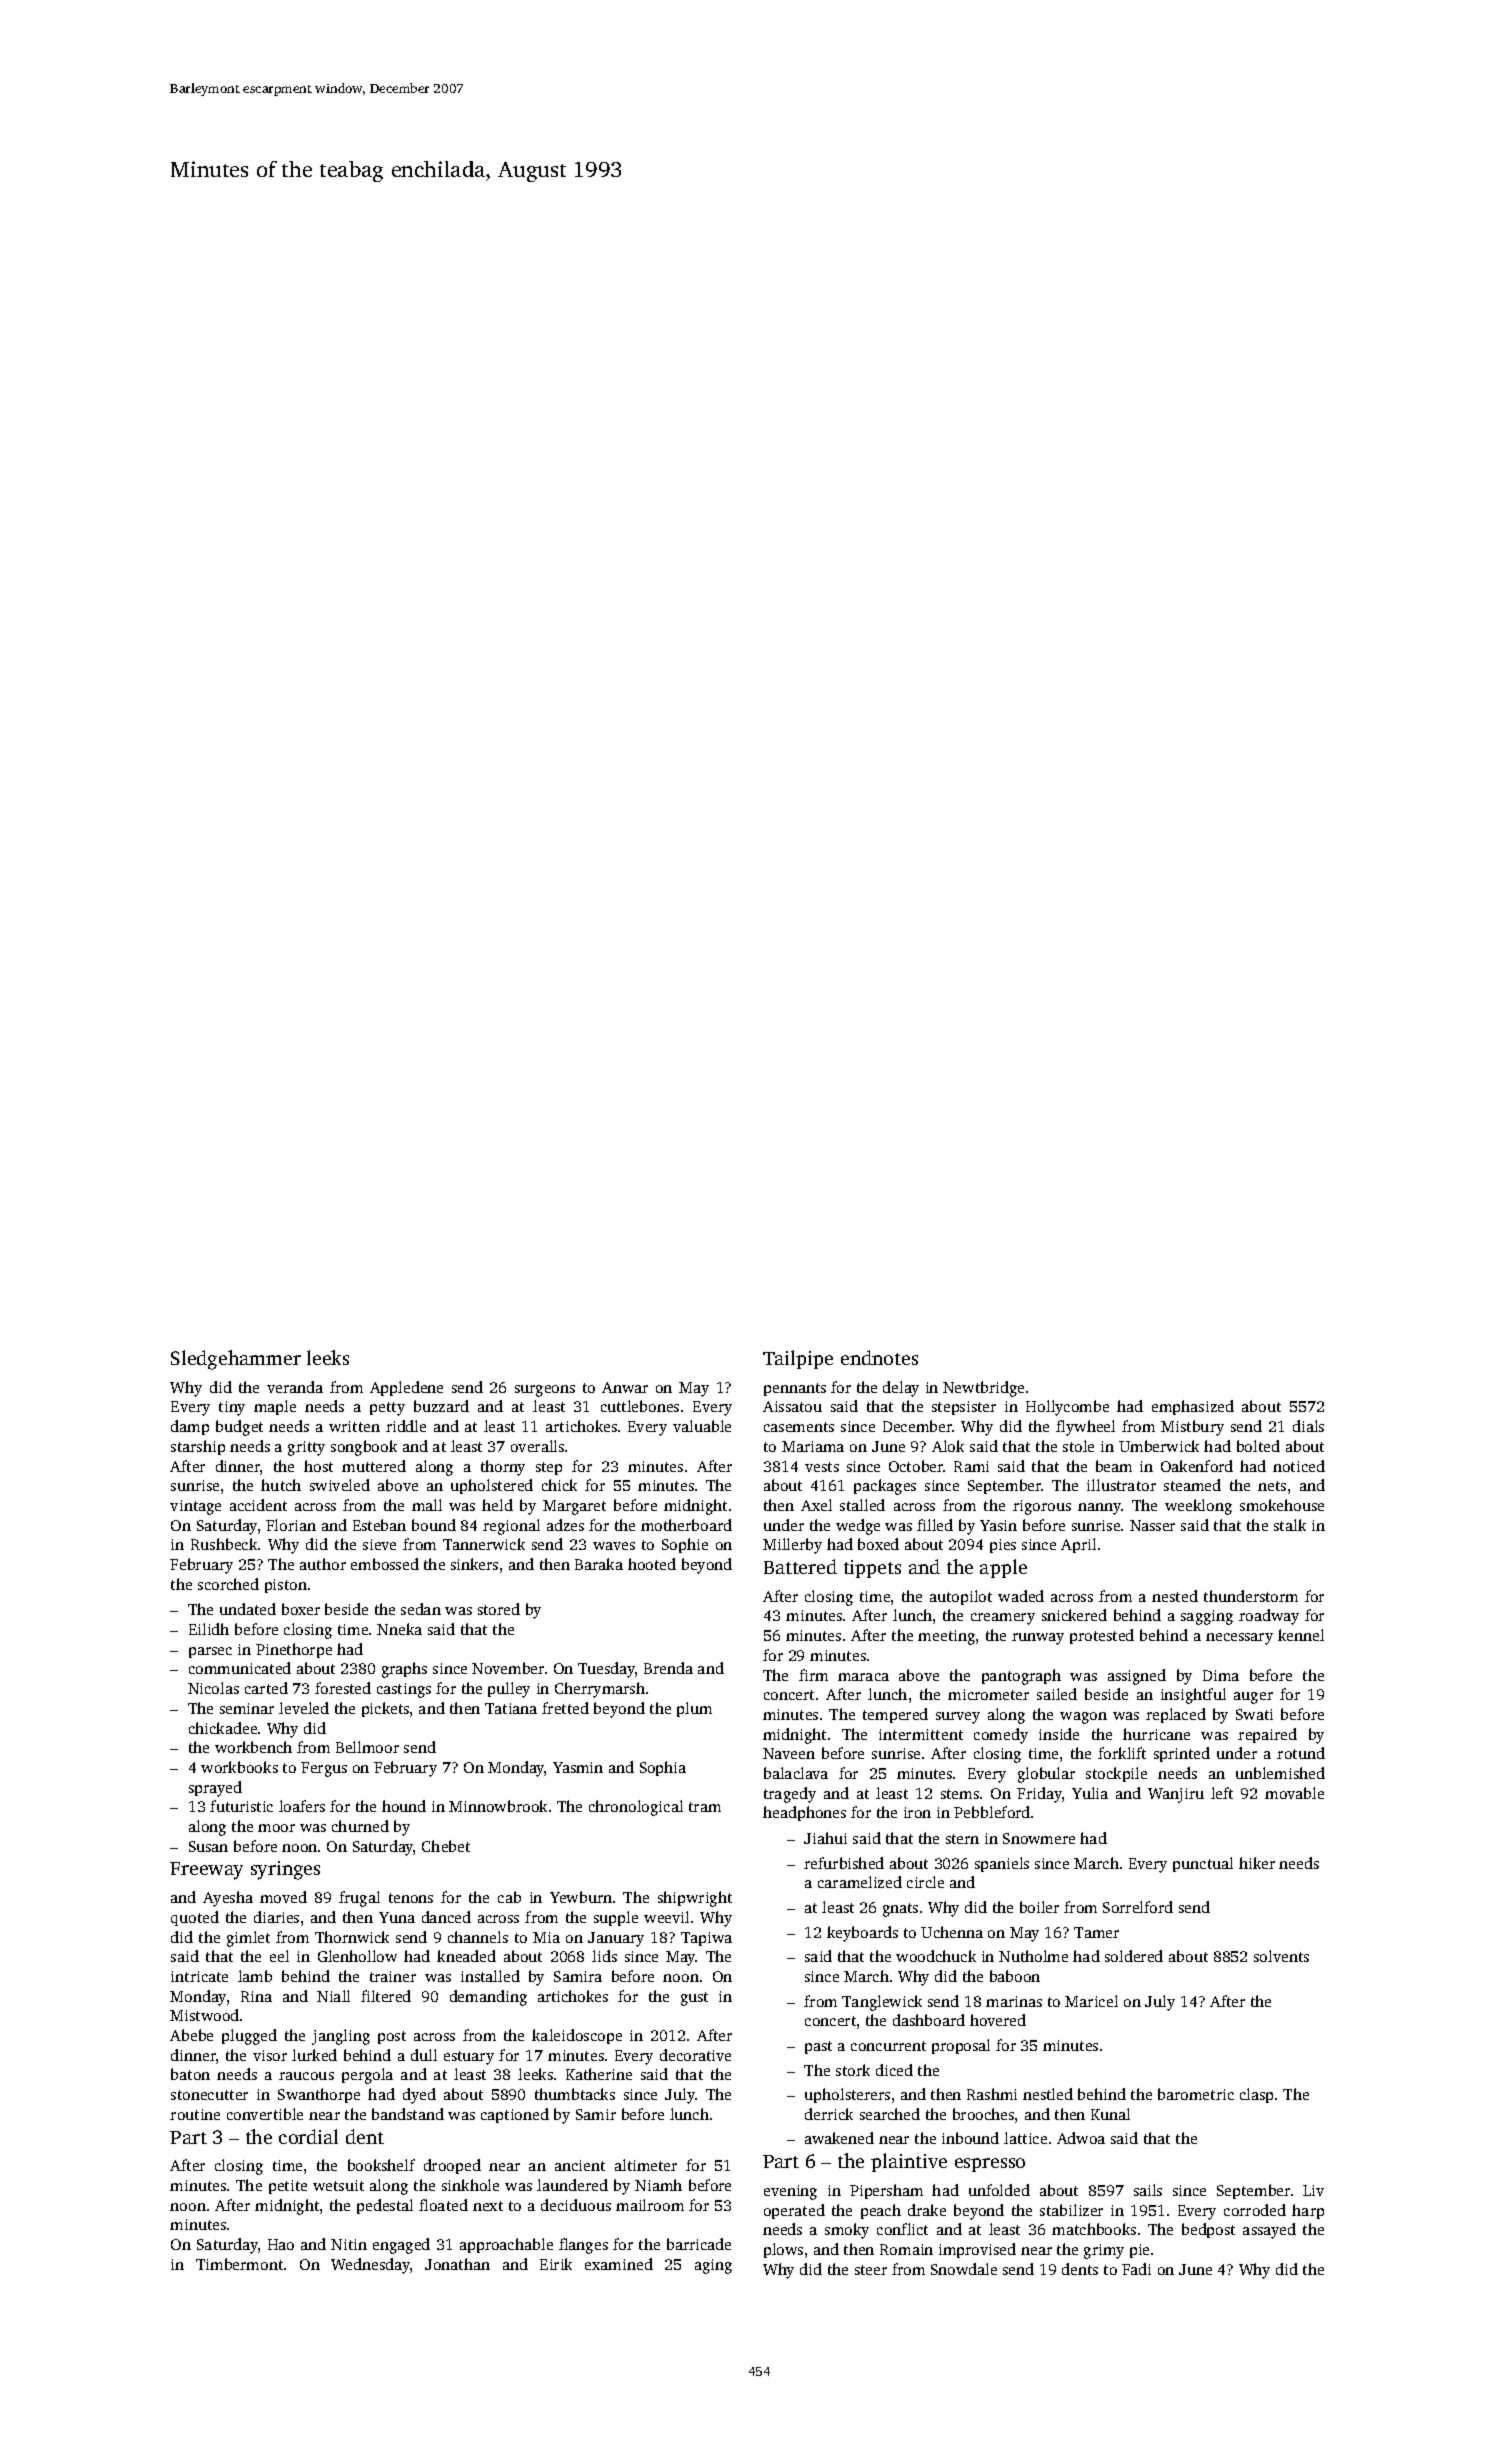 This image has width=1496, height=2464. What do you see at coordinates (457, 2264) in the image?
I see `Jonathan` at bounding box center [457, 2264].
